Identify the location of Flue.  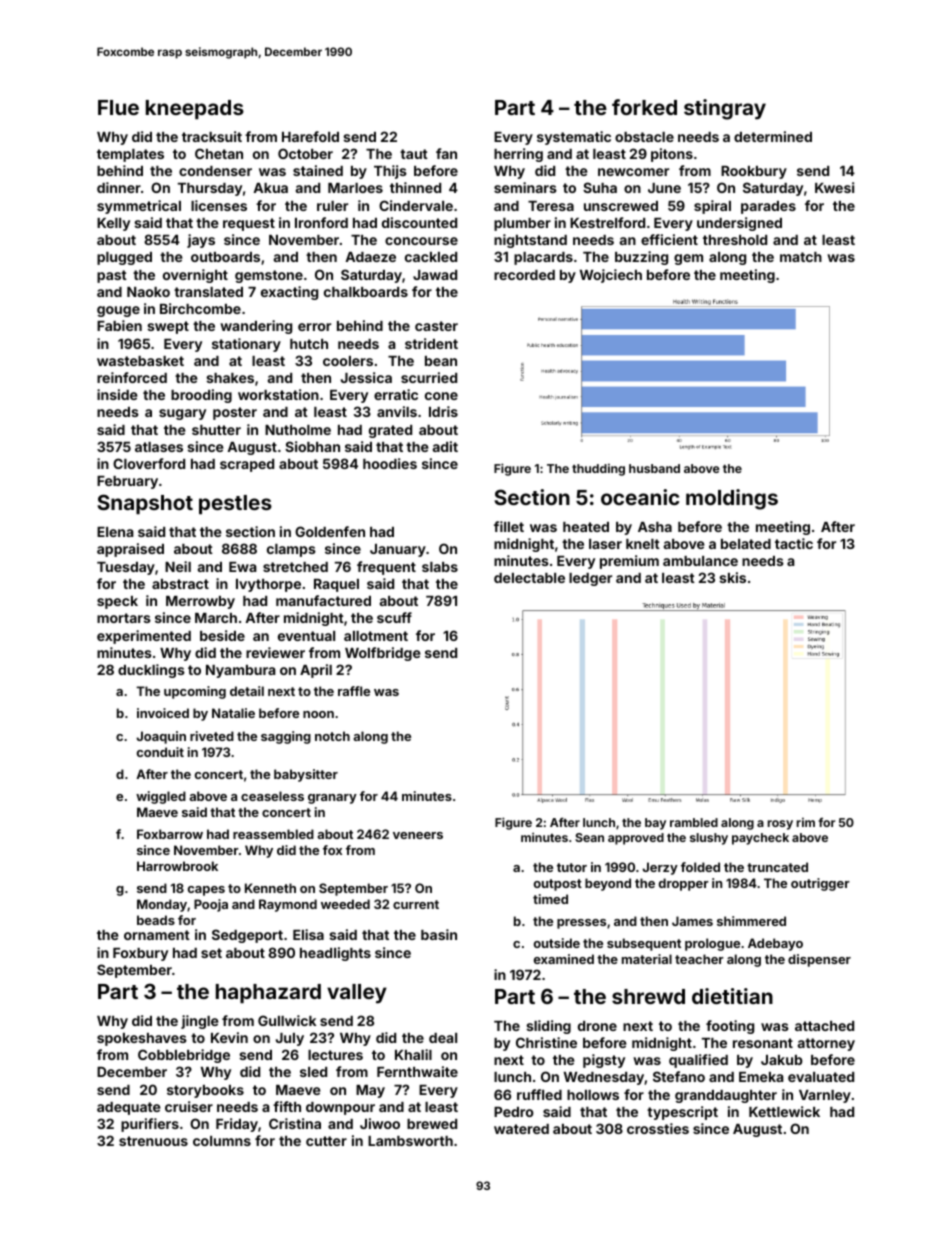
(118, 107).
